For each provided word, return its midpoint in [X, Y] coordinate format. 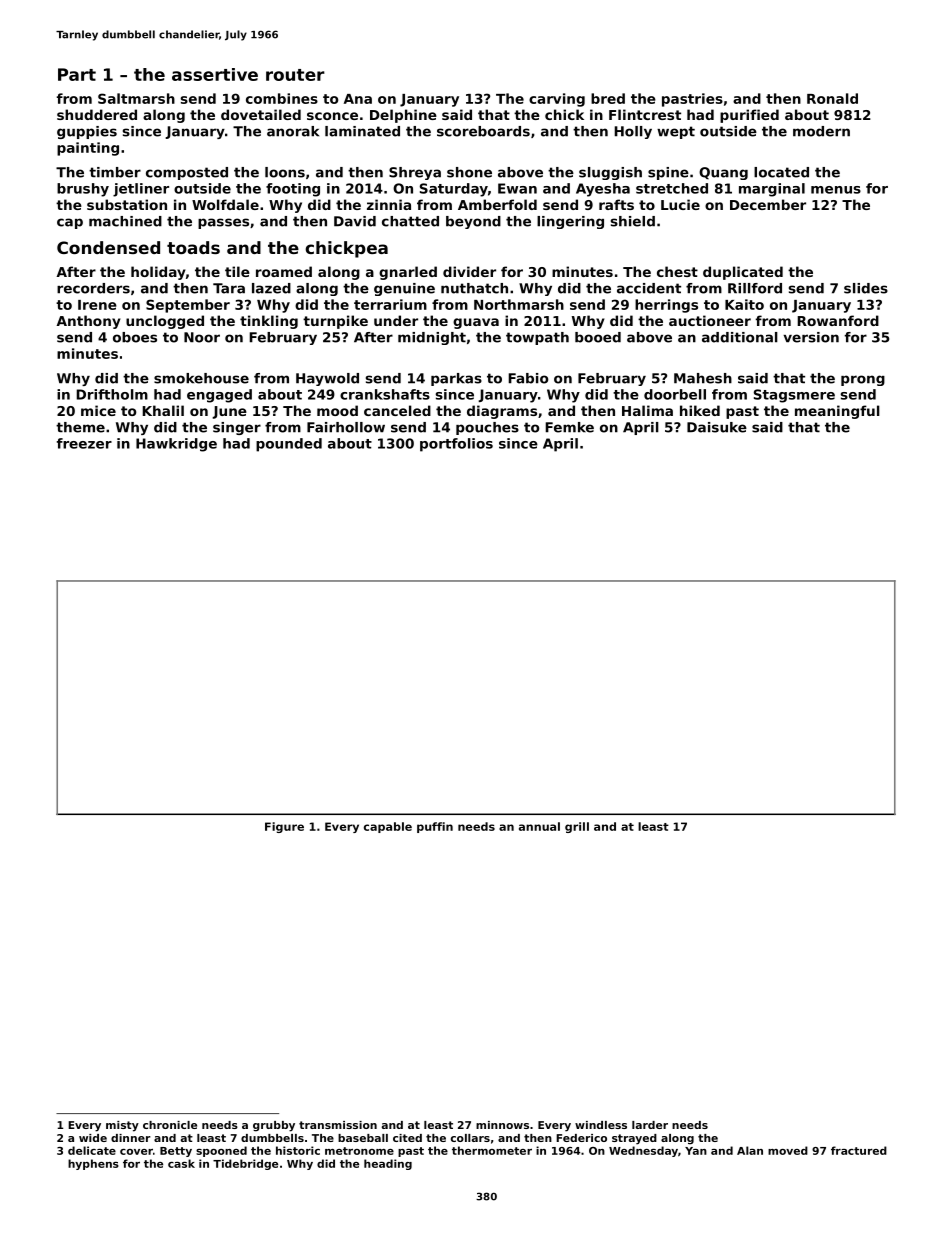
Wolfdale [225, 204]
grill [577, 827]
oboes [135, 337]
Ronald [832, 98]
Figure [284, 827]
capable [388, 827]
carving [557, 100]
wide [93, 1138]
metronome [359, 1151]
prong [863, 380]
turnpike [335, 322]
